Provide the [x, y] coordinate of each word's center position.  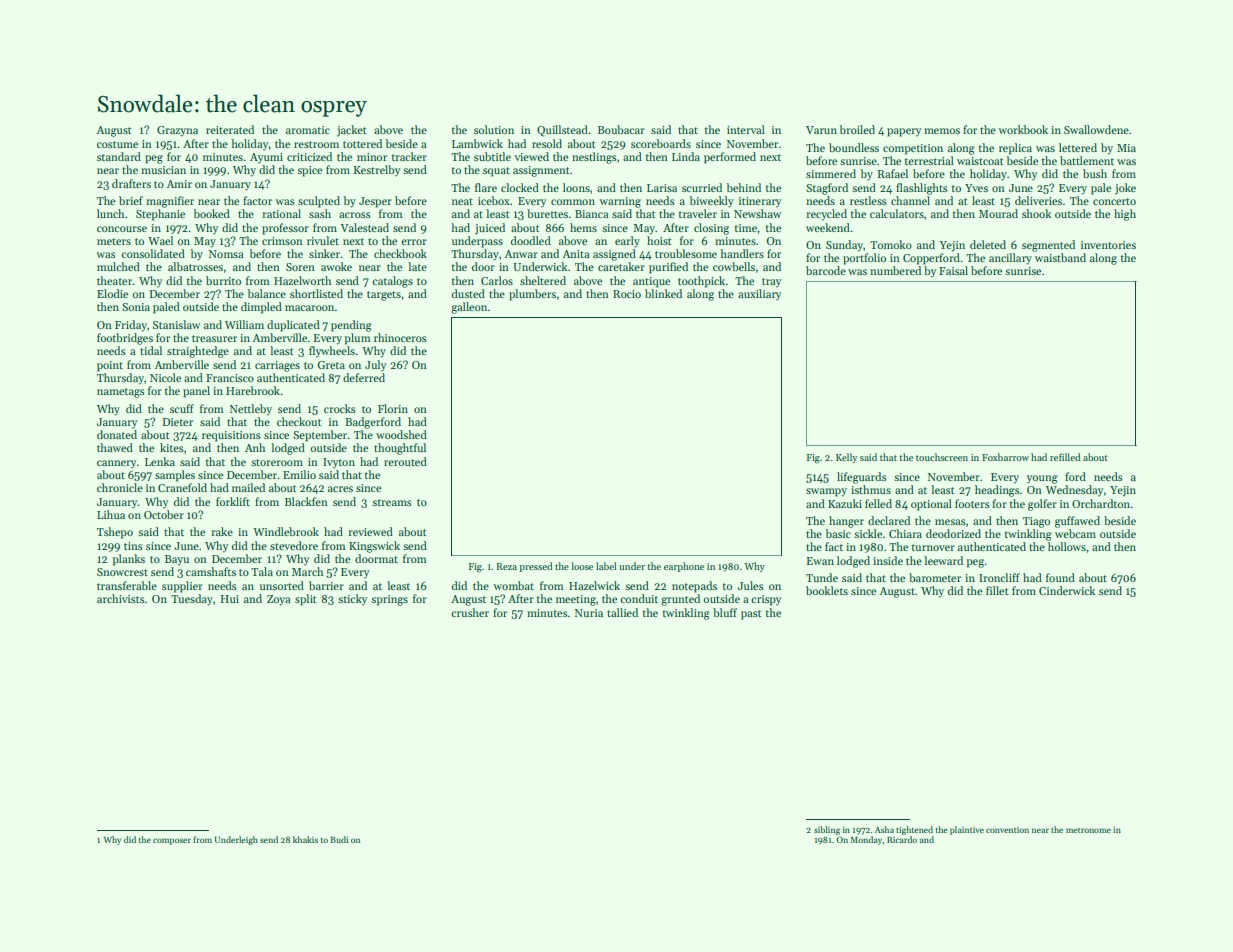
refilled [1065, 457]
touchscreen [942, 457]
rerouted [405, 461]
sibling [827, 830]
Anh [255, 447]
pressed [536, 567]
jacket [352, 131]
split [306, 600]
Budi [339, 839]
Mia [1126, 148]
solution [494, 129]
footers [972, 503]
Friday [131, 326]
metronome [1088, 830]
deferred [364, 377]
